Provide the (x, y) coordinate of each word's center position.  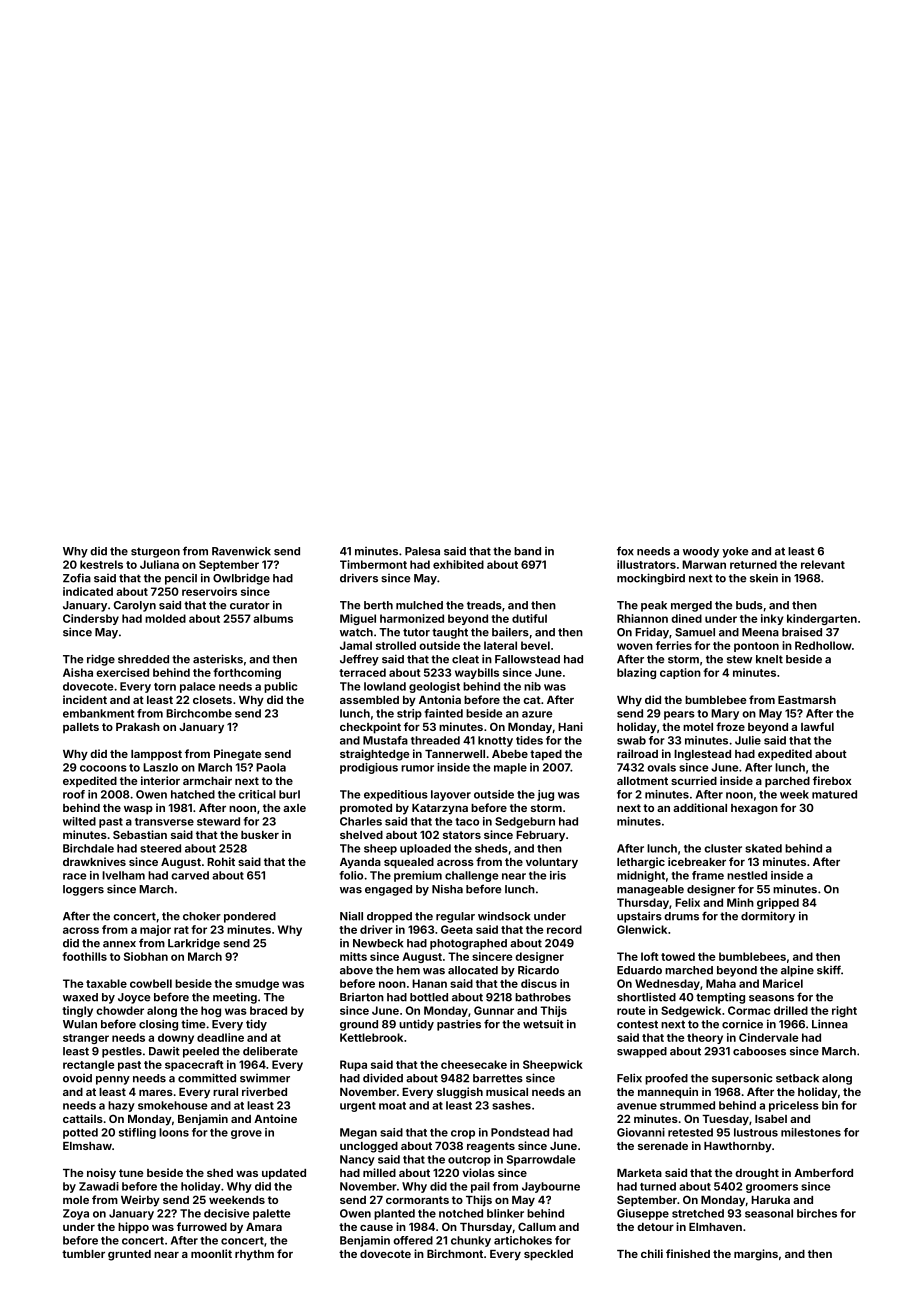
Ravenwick (241, 551)
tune (131, 1173)
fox (625, 551)
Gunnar (494, 1010)
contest (637, 1024)
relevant (823, 564)
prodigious (369, 768)
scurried (694, 780)
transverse (164, 822)
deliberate (270, 1051)
